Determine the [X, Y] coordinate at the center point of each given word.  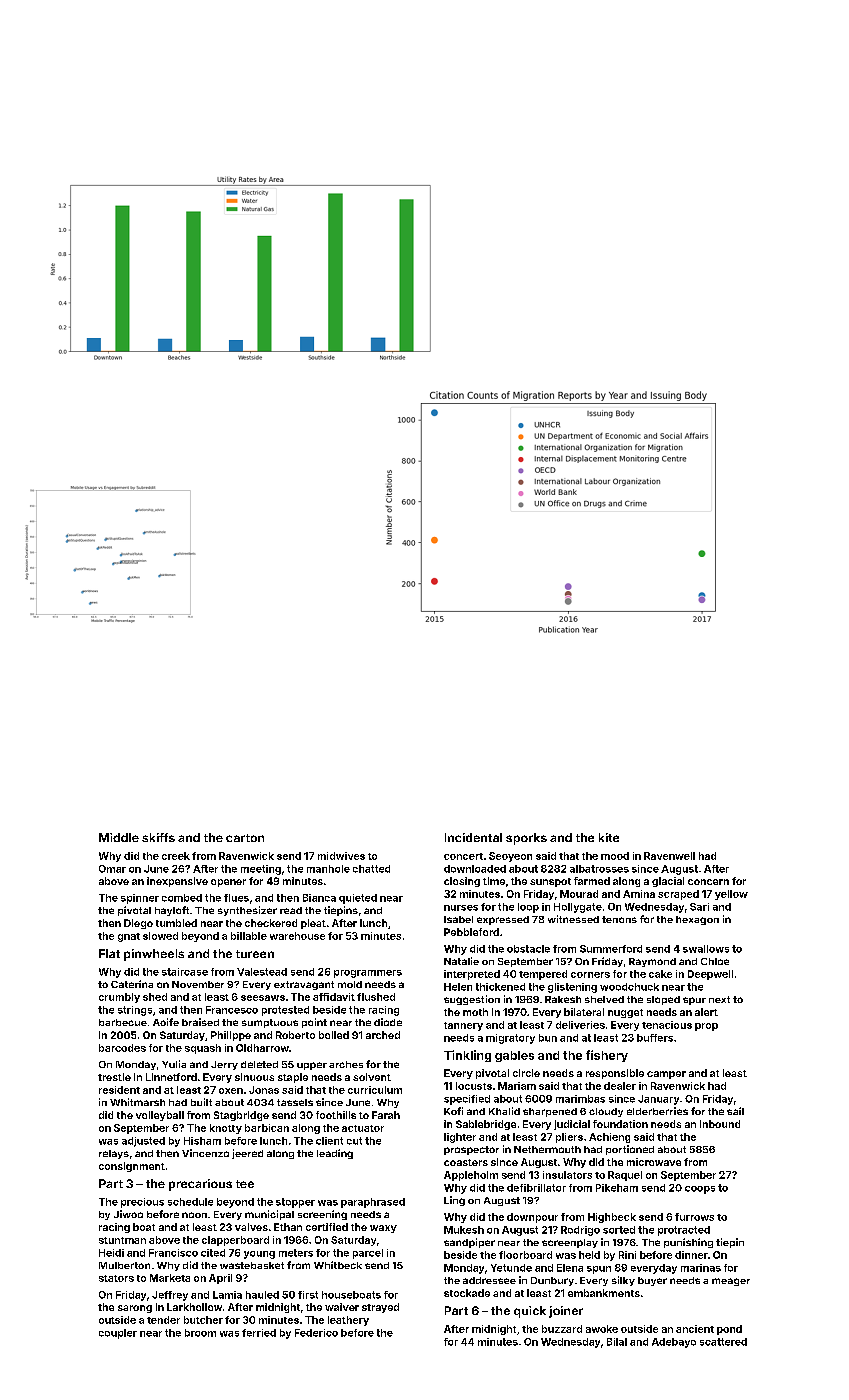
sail [735, 1111]
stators [116, 1278]
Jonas [264, 1090]
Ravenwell [669, 856]
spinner [140, 899]
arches [346, 1064]
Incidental [473, 837]
